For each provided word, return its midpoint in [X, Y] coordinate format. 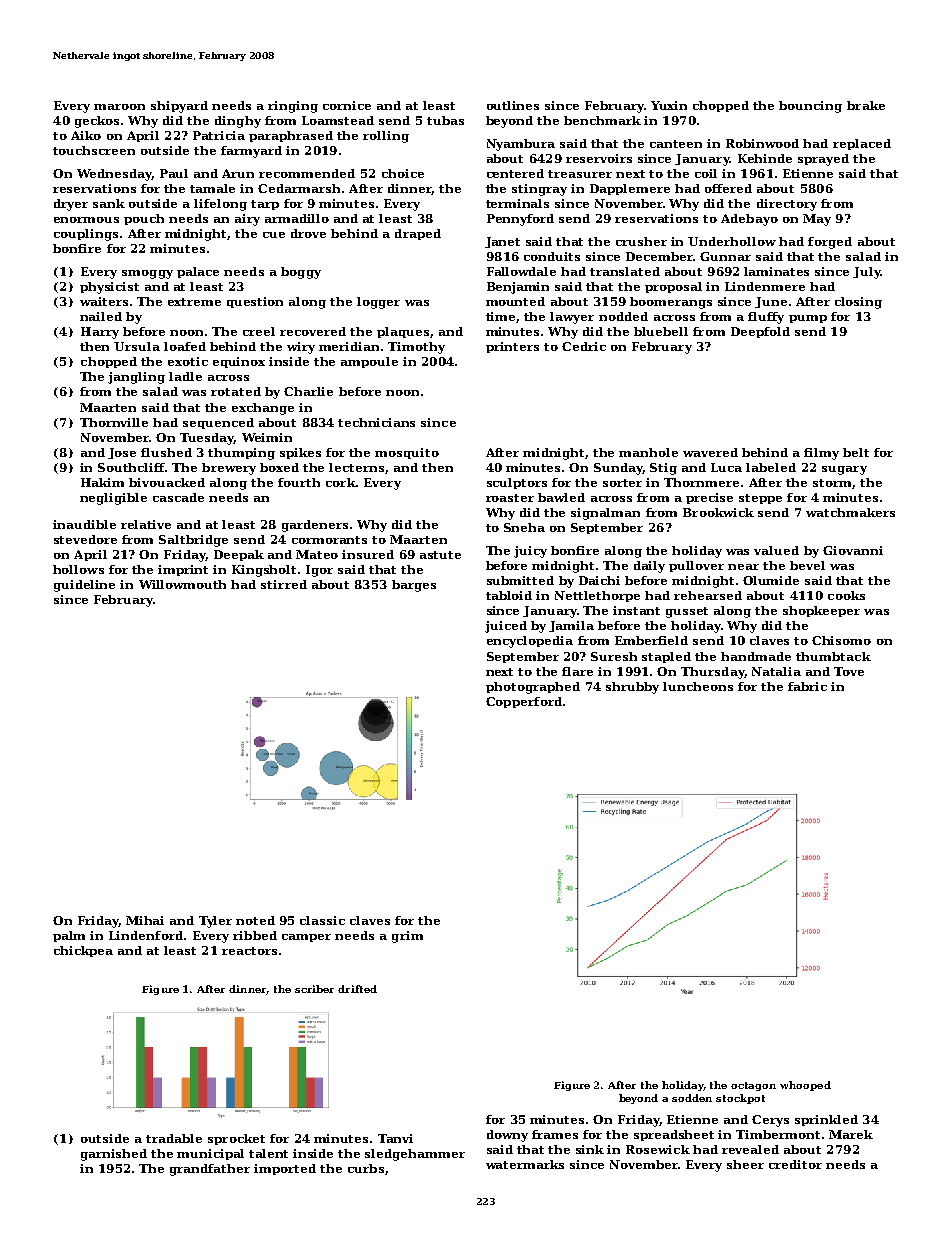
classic [322, 920]
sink [590, 1149]
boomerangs [671, 303]
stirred [284, 584]
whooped [805, 1086]
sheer [745, 1164]
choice [403, 173]
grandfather [210, 1170]
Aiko [86, 135]
